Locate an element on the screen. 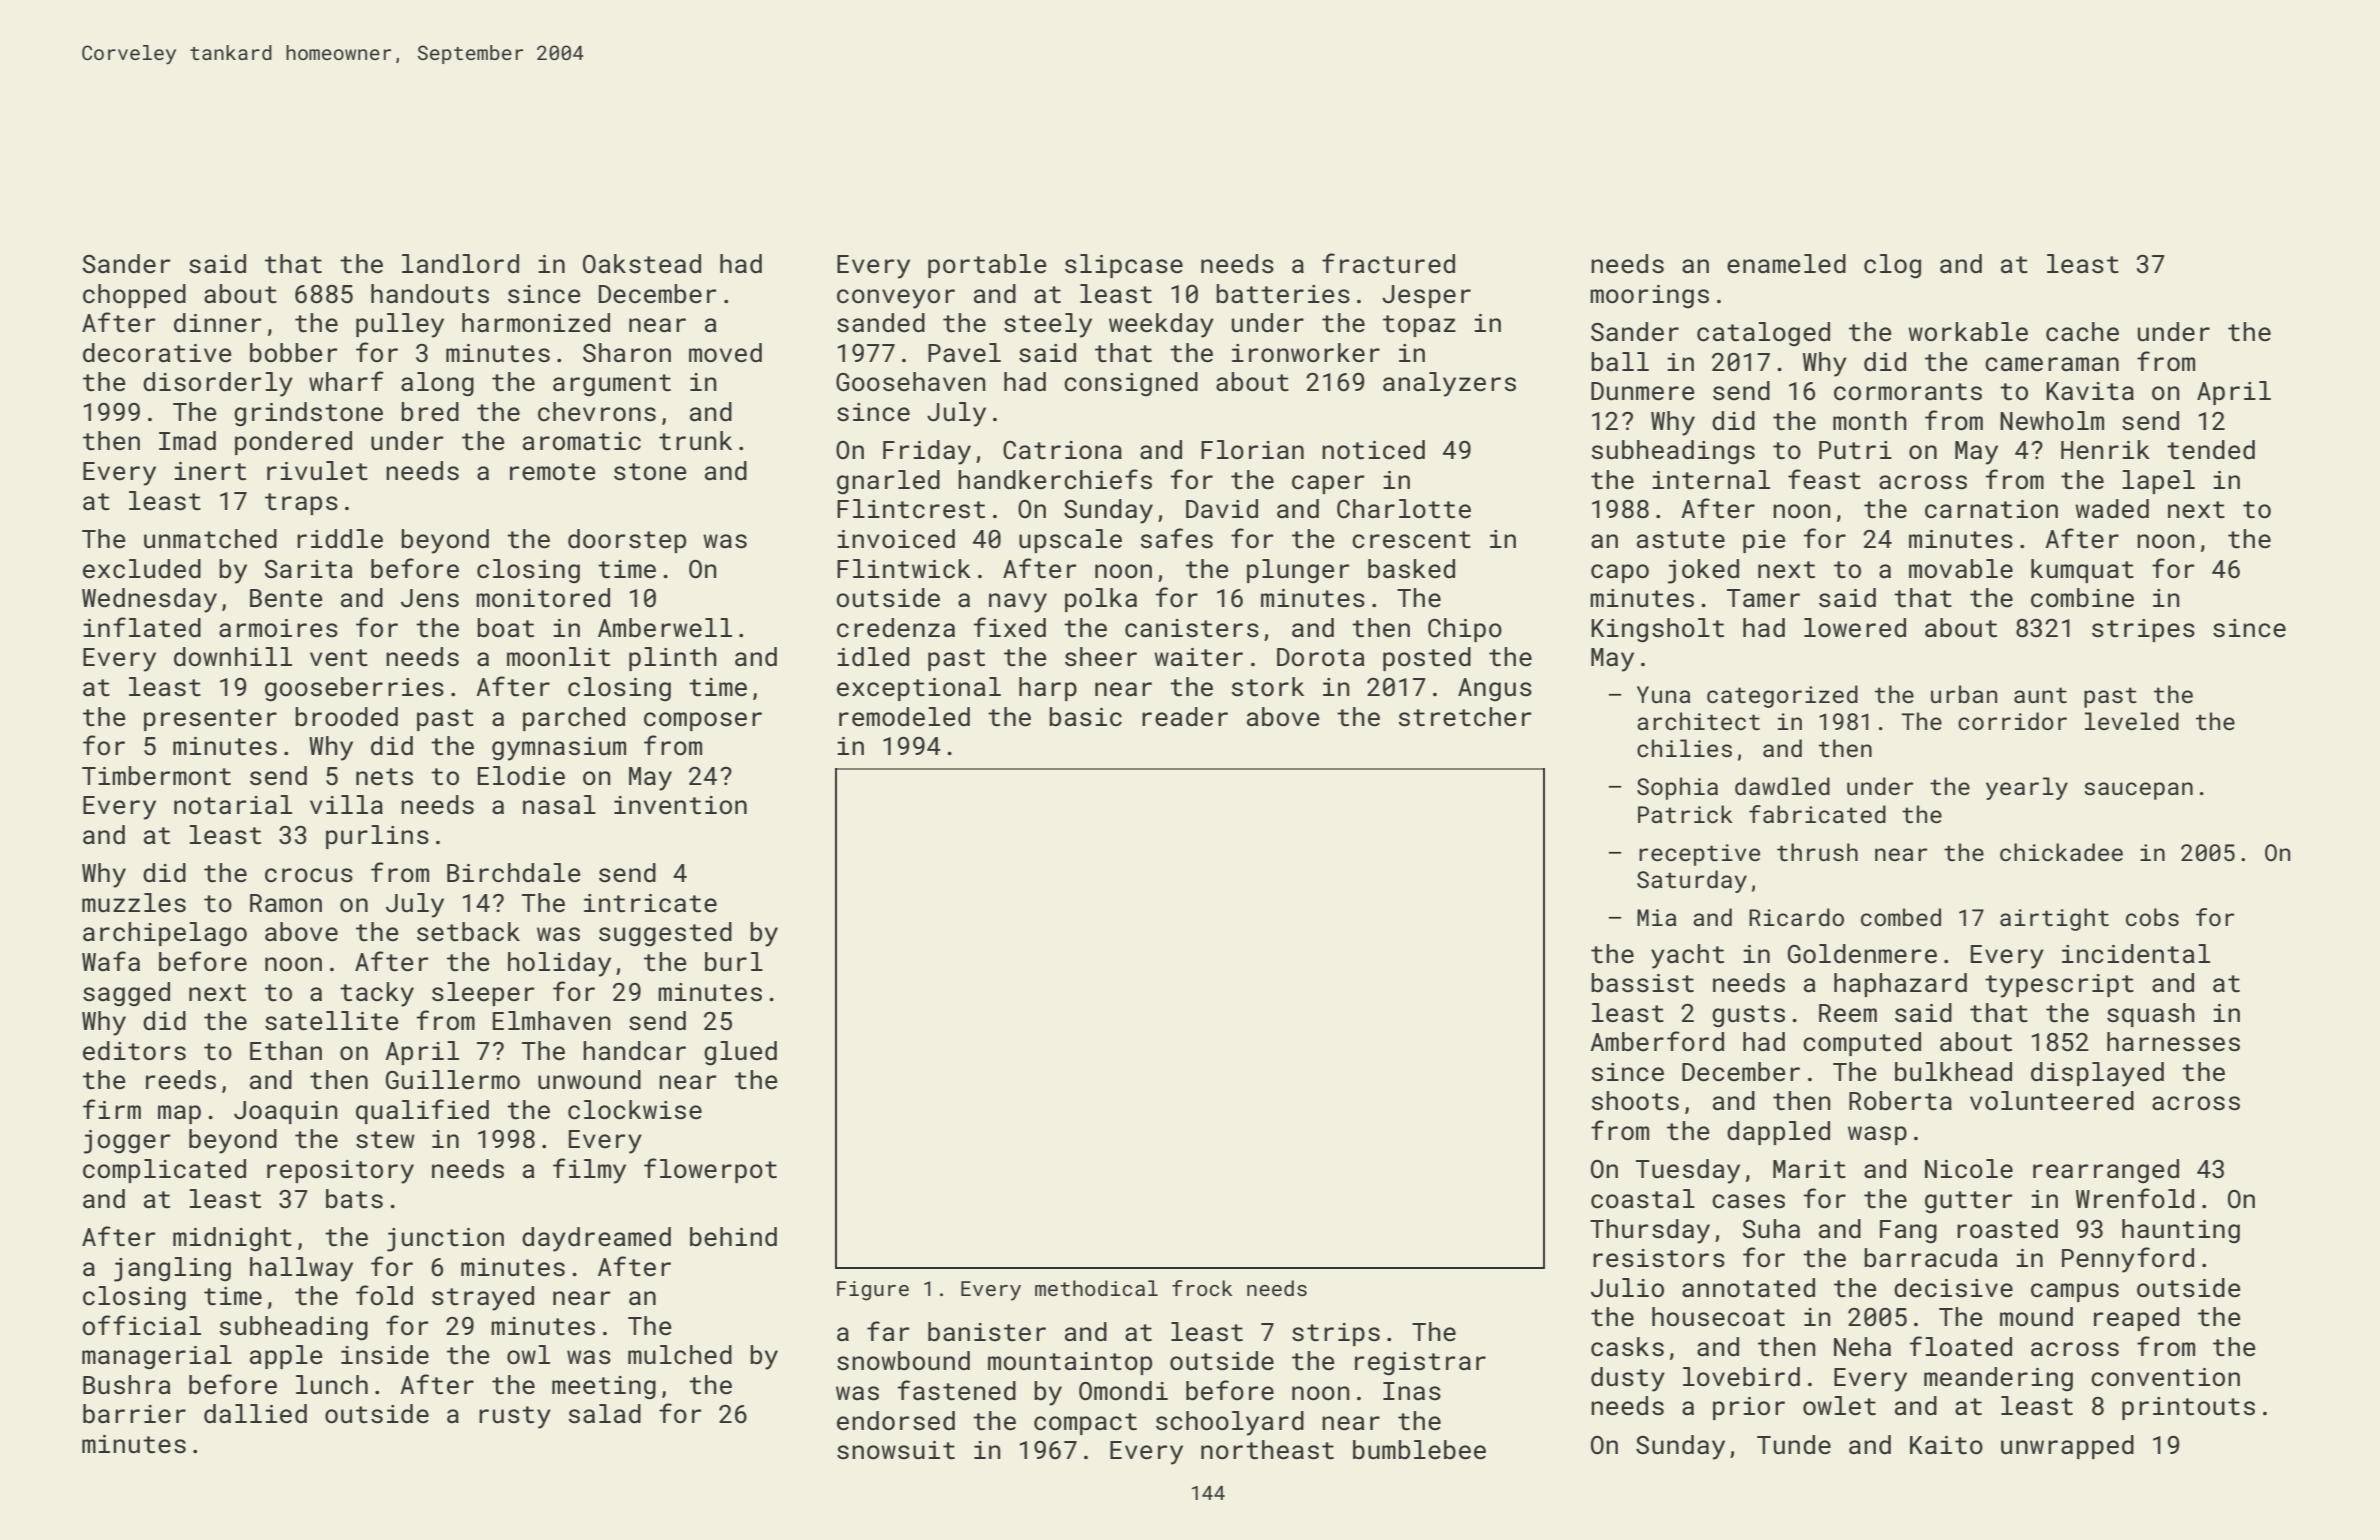 The height and width of the screenshot is (1540, 2380). fractured is located at coordinates (1388, 263).
